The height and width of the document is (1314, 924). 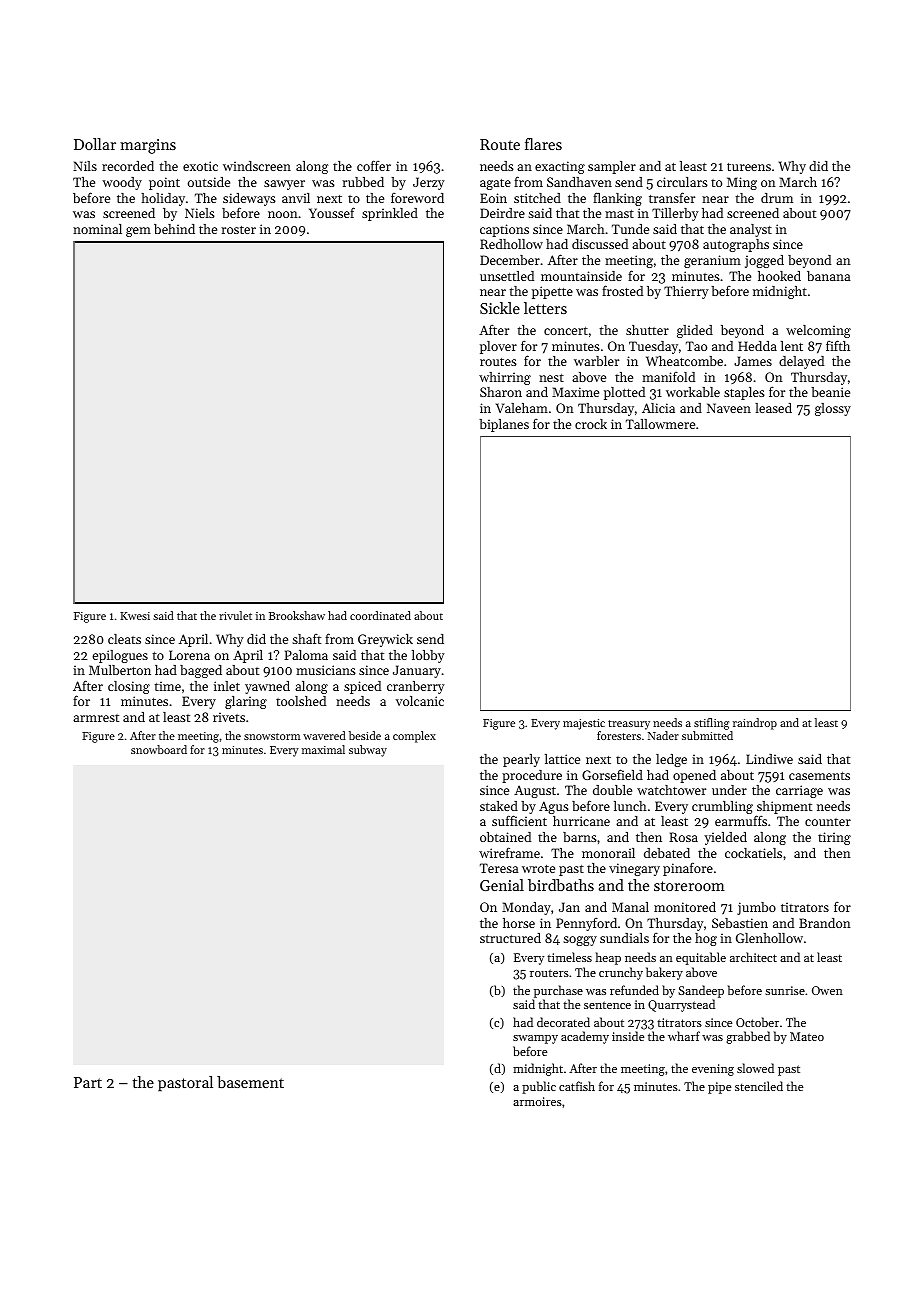 I want to click on Hedda, so click(x=757, y=346).
